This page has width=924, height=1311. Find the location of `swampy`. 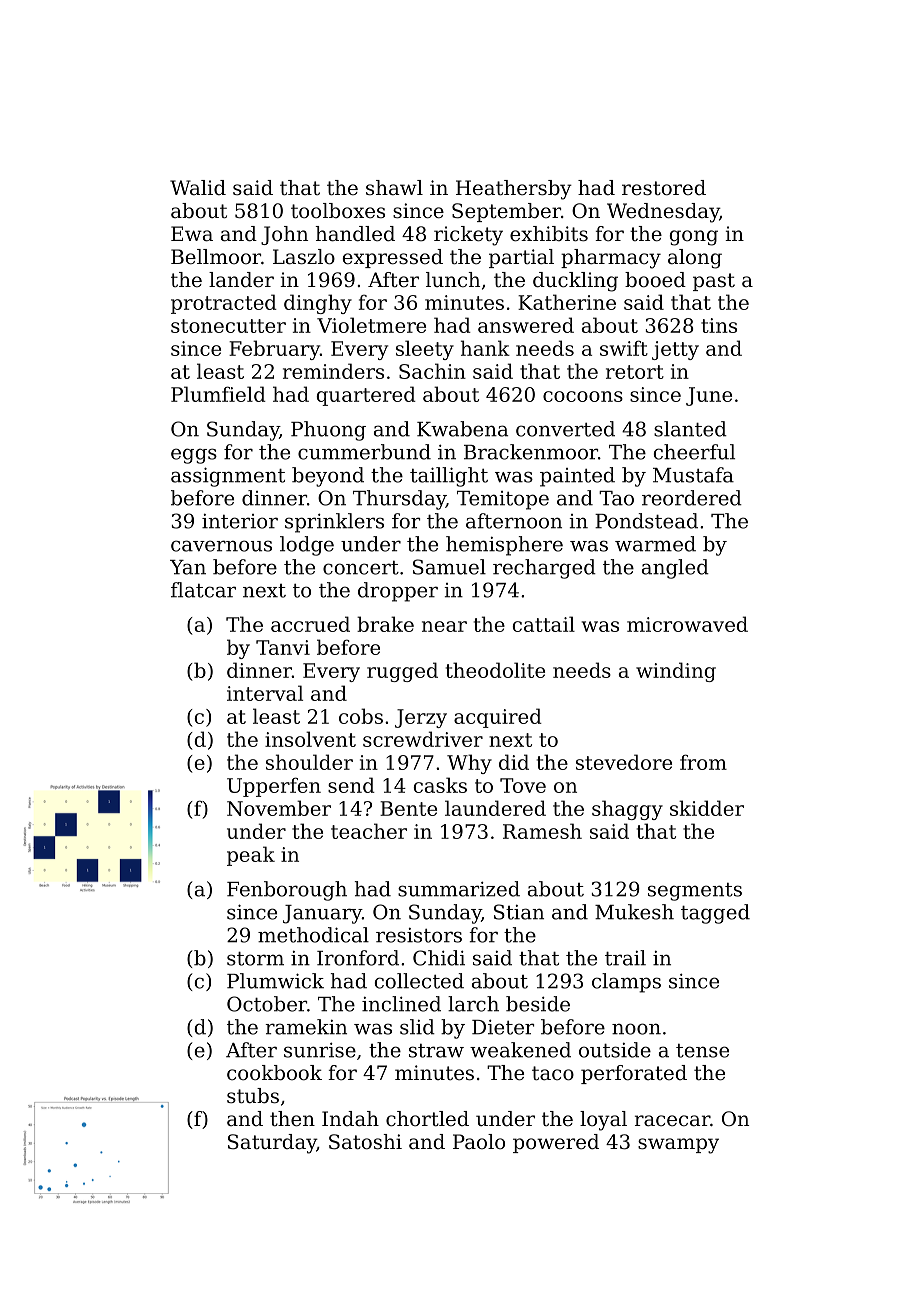

swampy is located at coordinates (678, 1146).
